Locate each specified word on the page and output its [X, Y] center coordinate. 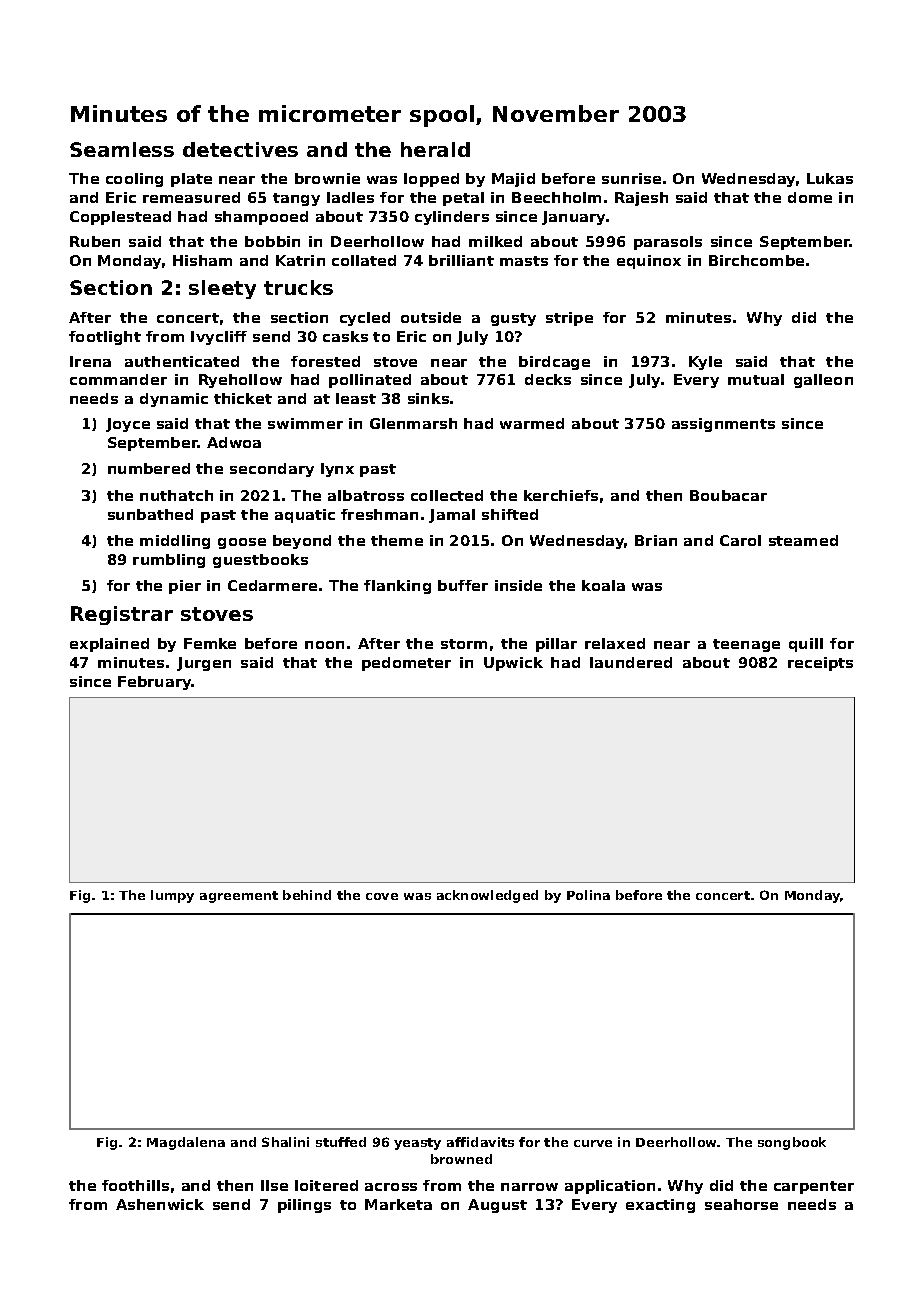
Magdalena [186, 1143]
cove [382, 896]
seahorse [741, 1204]
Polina [588, 895]
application [610, 1187]
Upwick [513, 664]
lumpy [172, 896]
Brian [656, 540]
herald [435, 149]
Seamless [122, 149]
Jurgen [204, 664]
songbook [792, 1143]
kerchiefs [561, 495]
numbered [149, 468]
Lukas [830, 178]
